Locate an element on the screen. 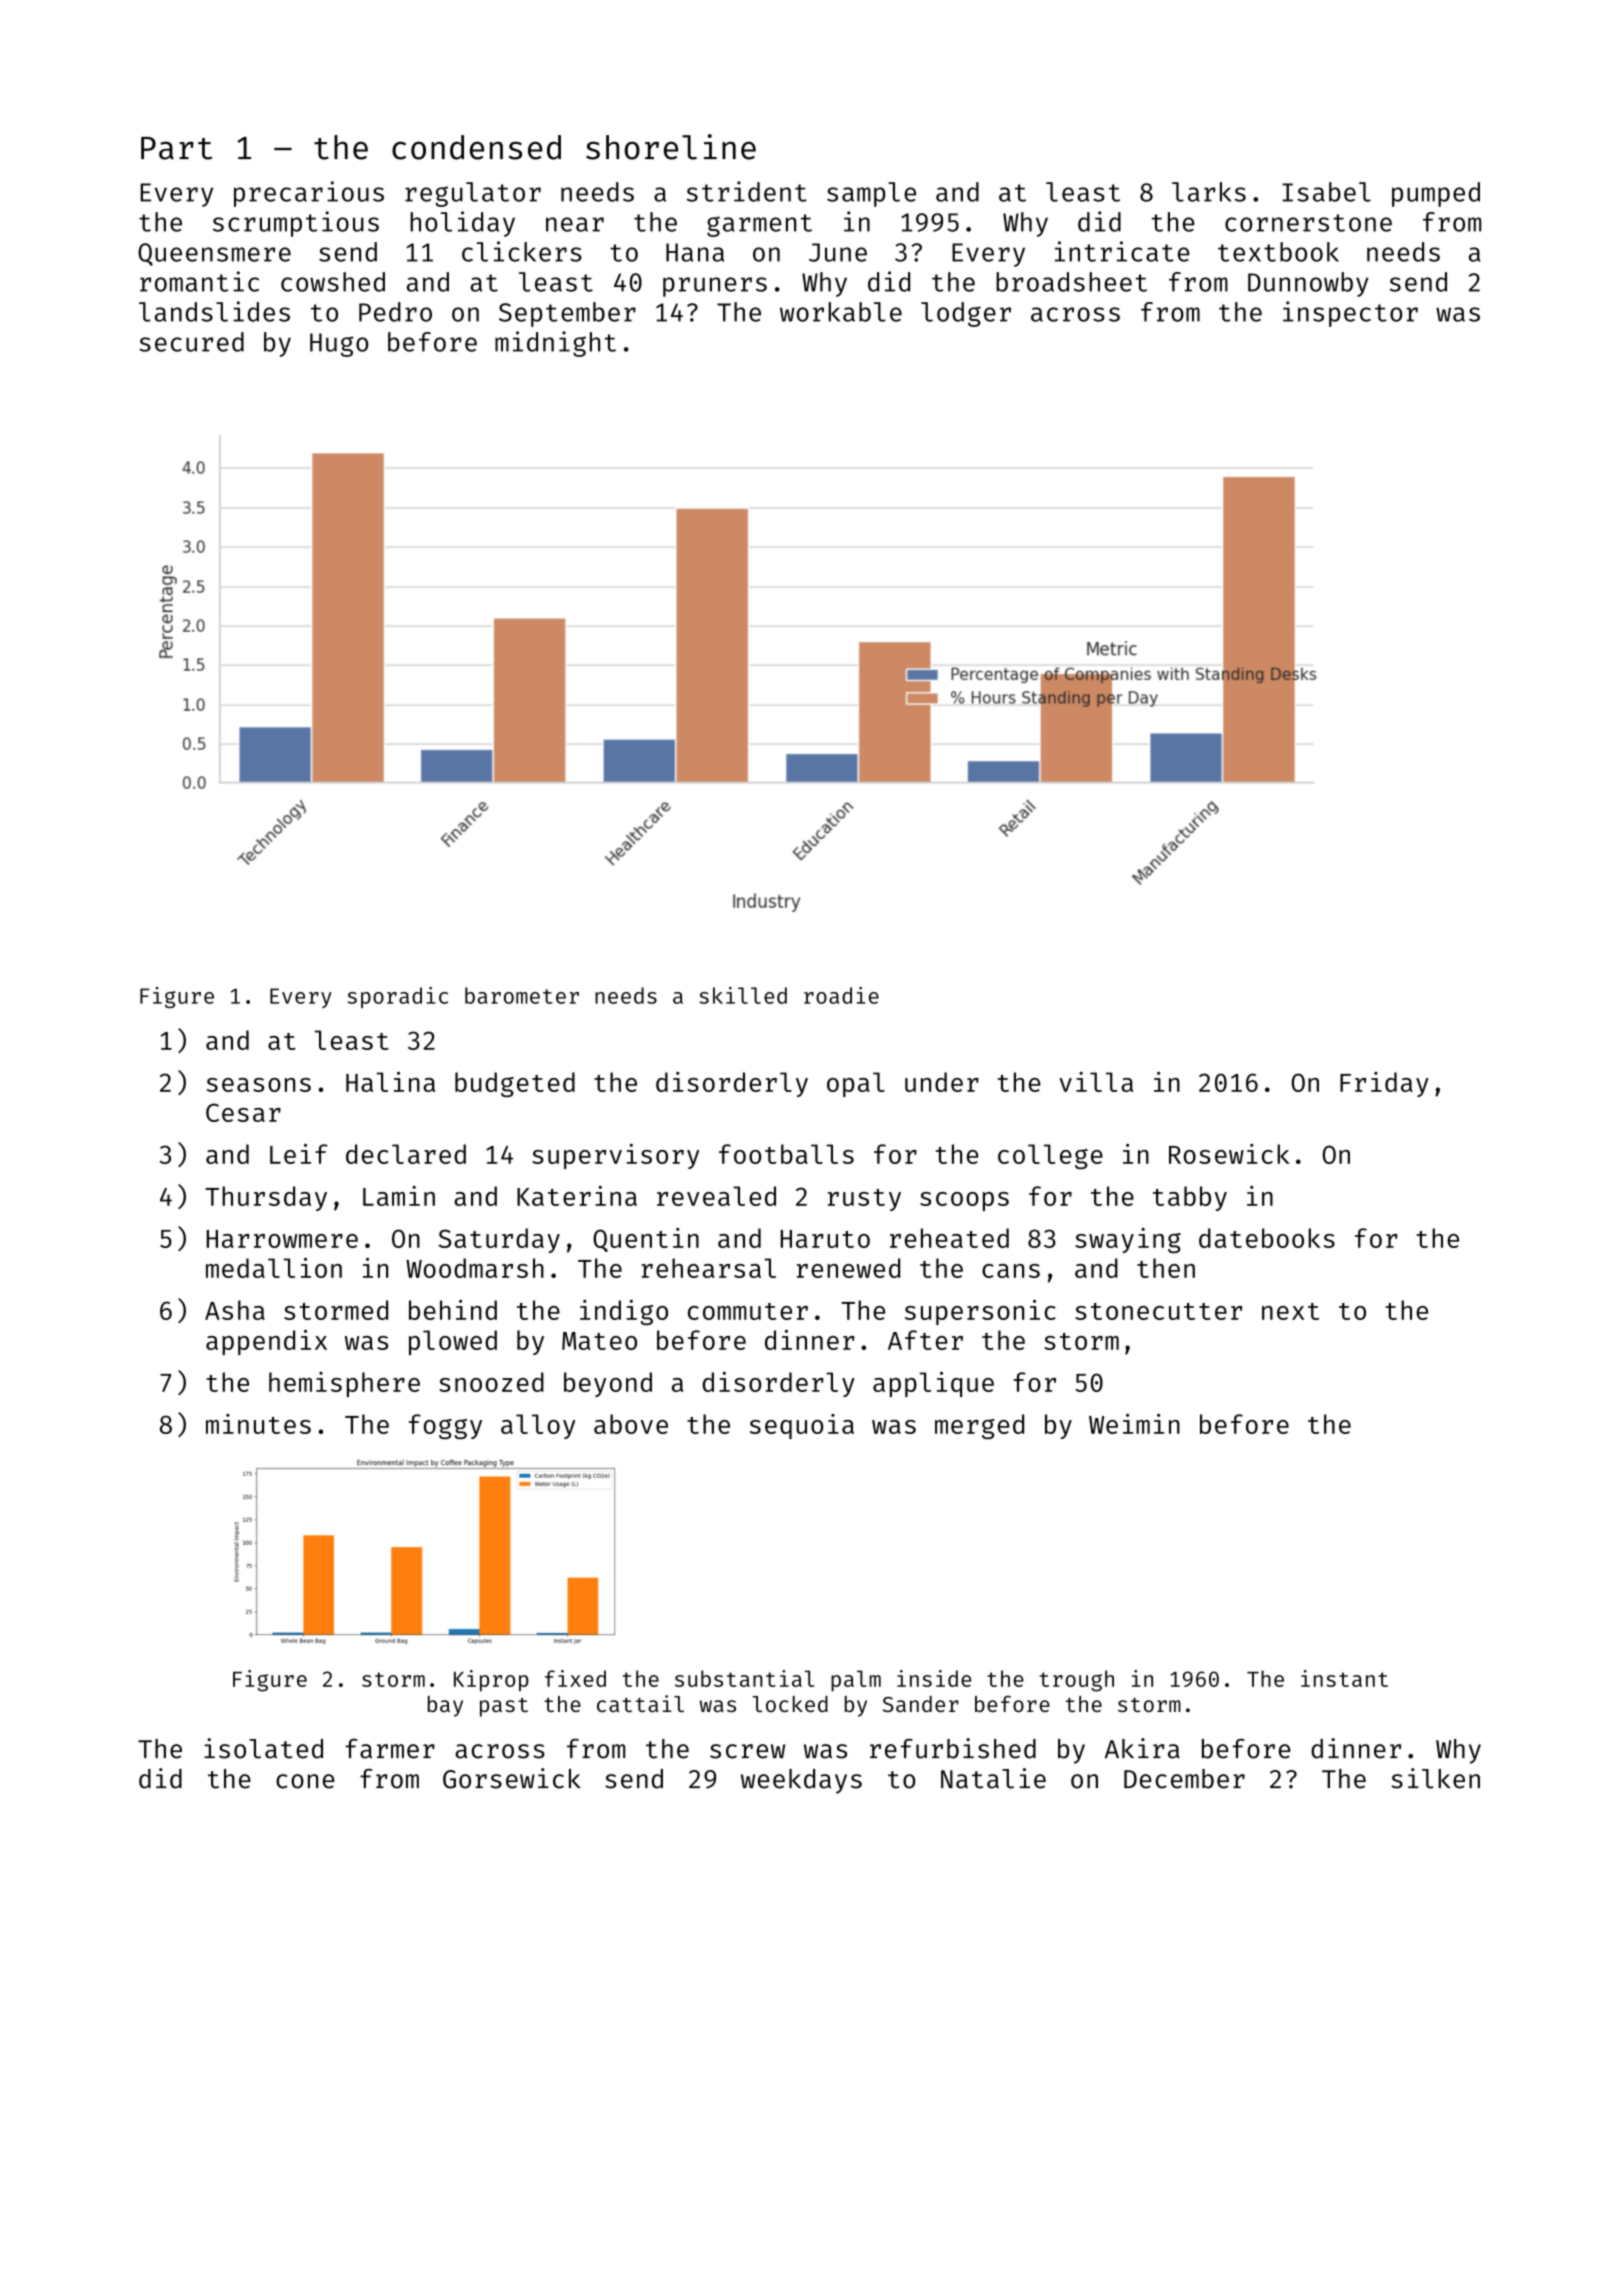 This screenshot has width=1620, height=2292. appendix is located at coordinates (266, 1342).
